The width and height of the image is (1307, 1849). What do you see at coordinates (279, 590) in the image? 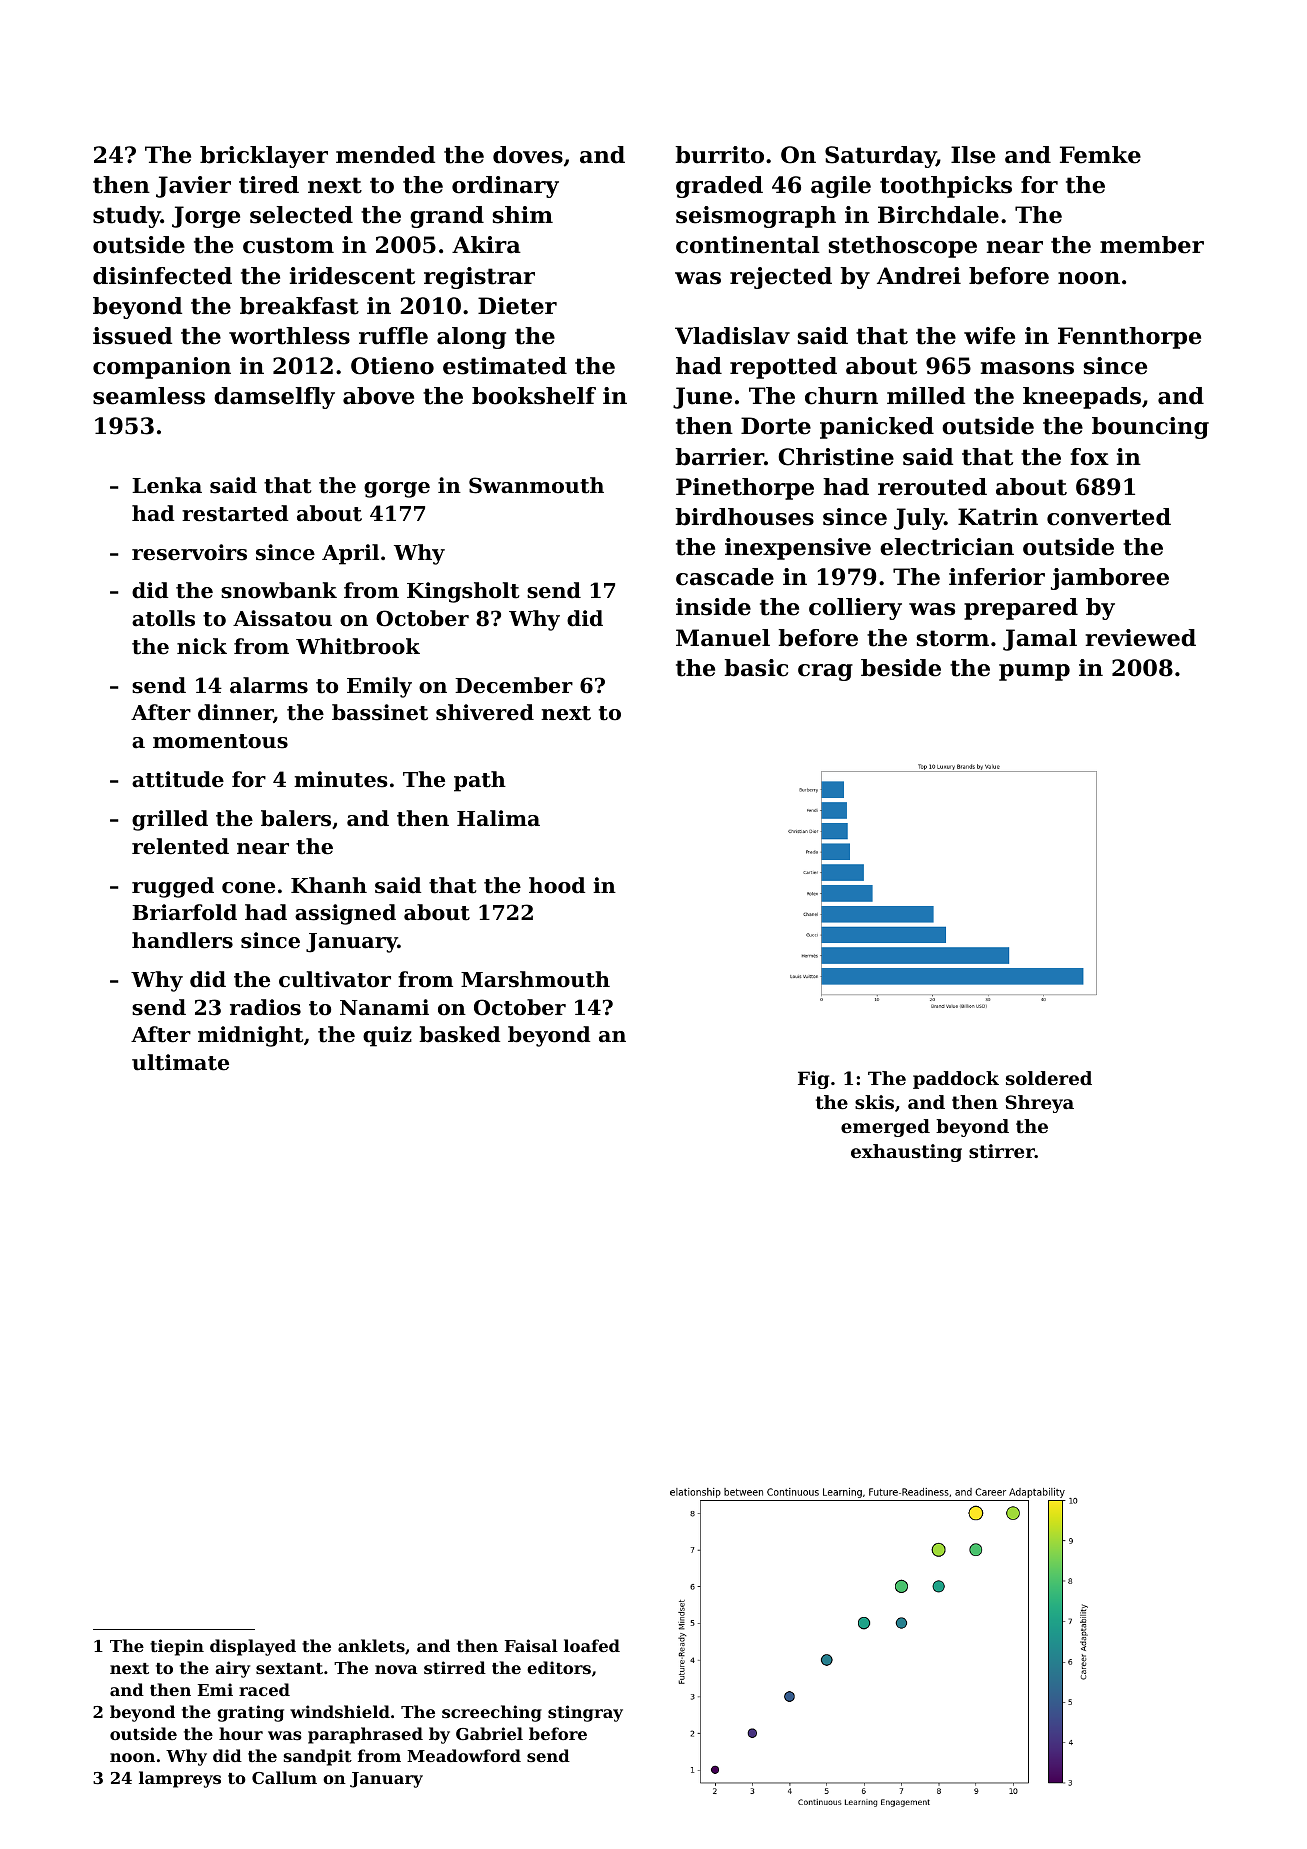
I see `snowbank` at bounding box center [279, 590].
